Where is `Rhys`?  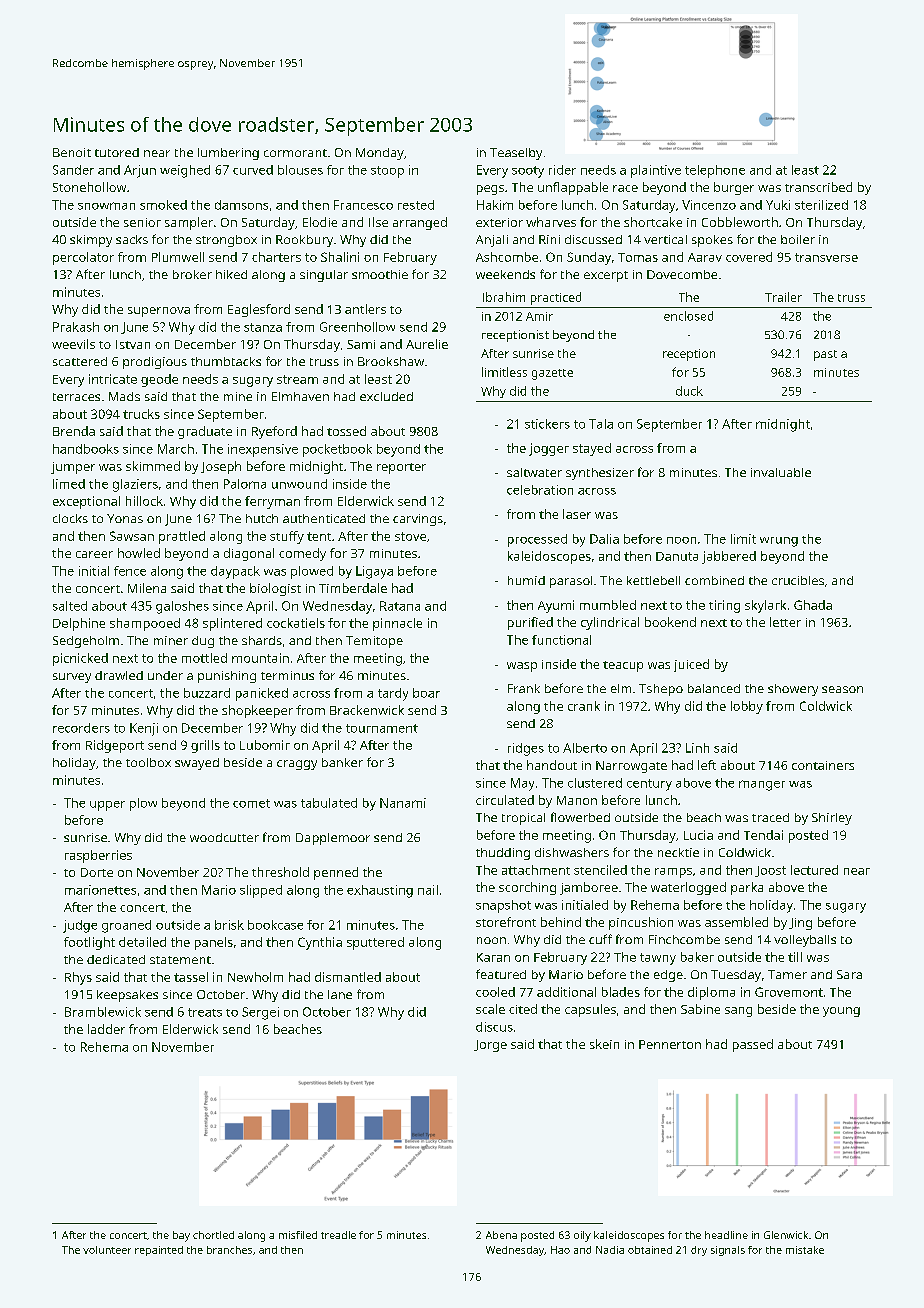 Rhys is located at coordinates (78, 978).
